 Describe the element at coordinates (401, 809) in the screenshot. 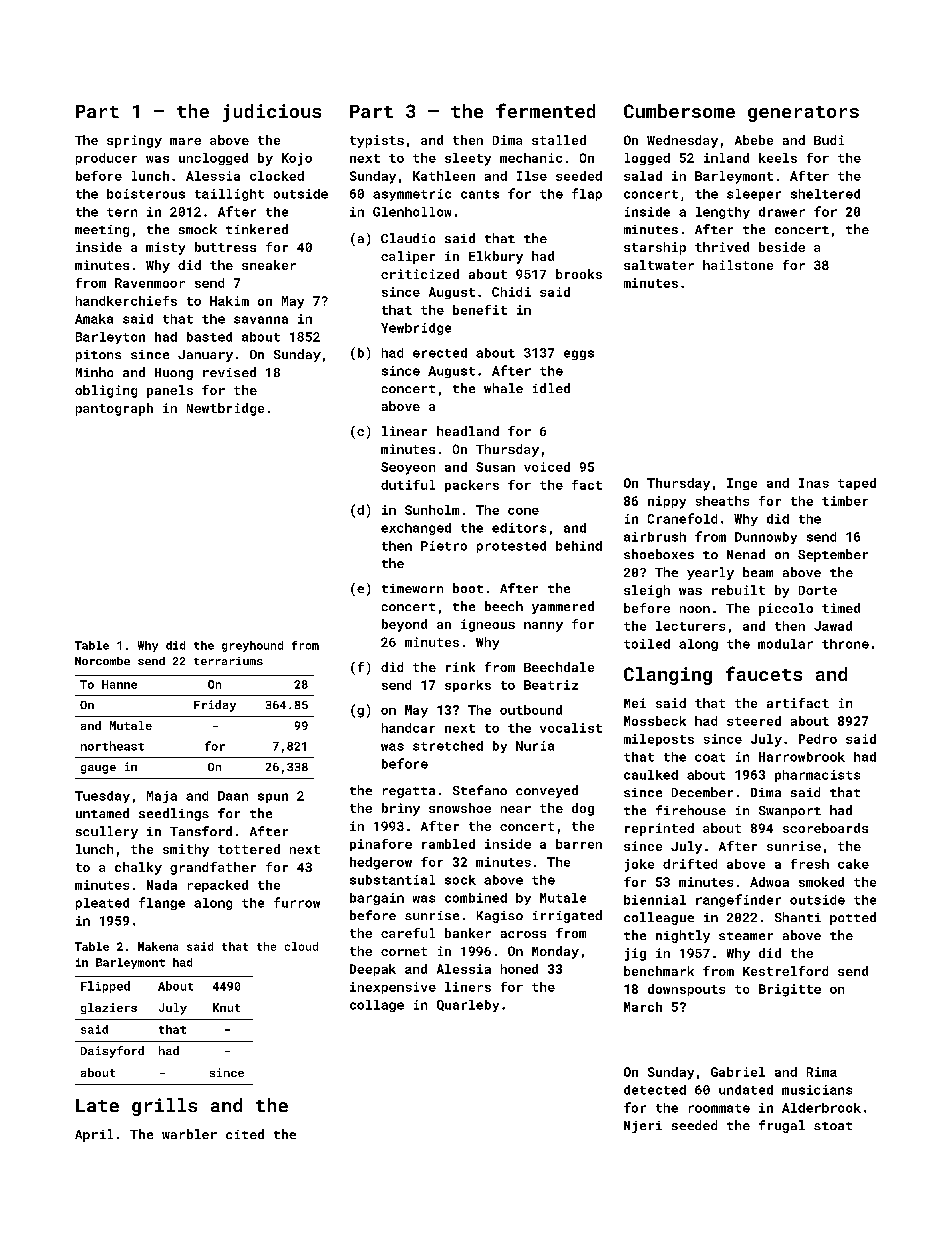

I see `briny` at that location.
